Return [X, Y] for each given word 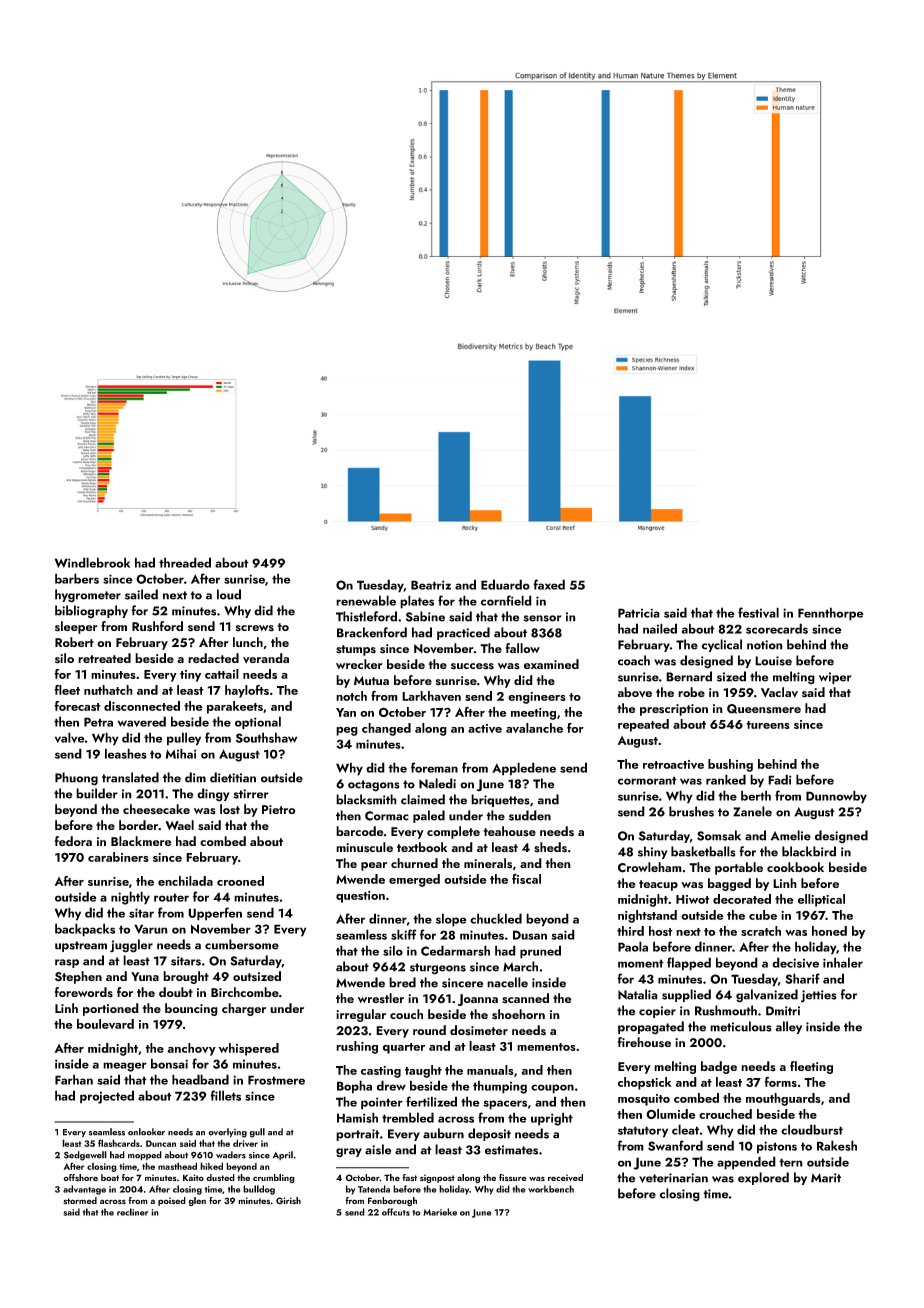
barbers [77, 578]
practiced [463, 633]
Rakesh [837, 1145]
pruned [540, 952]
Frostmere [276, 1080]
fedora [73, 841]
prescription [674, 710]
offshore [81, 1177]
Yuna [145, 976]
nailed [660, 628]
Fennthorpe [831, 614]
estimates [511, 1150]
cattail [222, 674]
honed [829, 931]
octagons [374, 786]
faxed [549, 584]
